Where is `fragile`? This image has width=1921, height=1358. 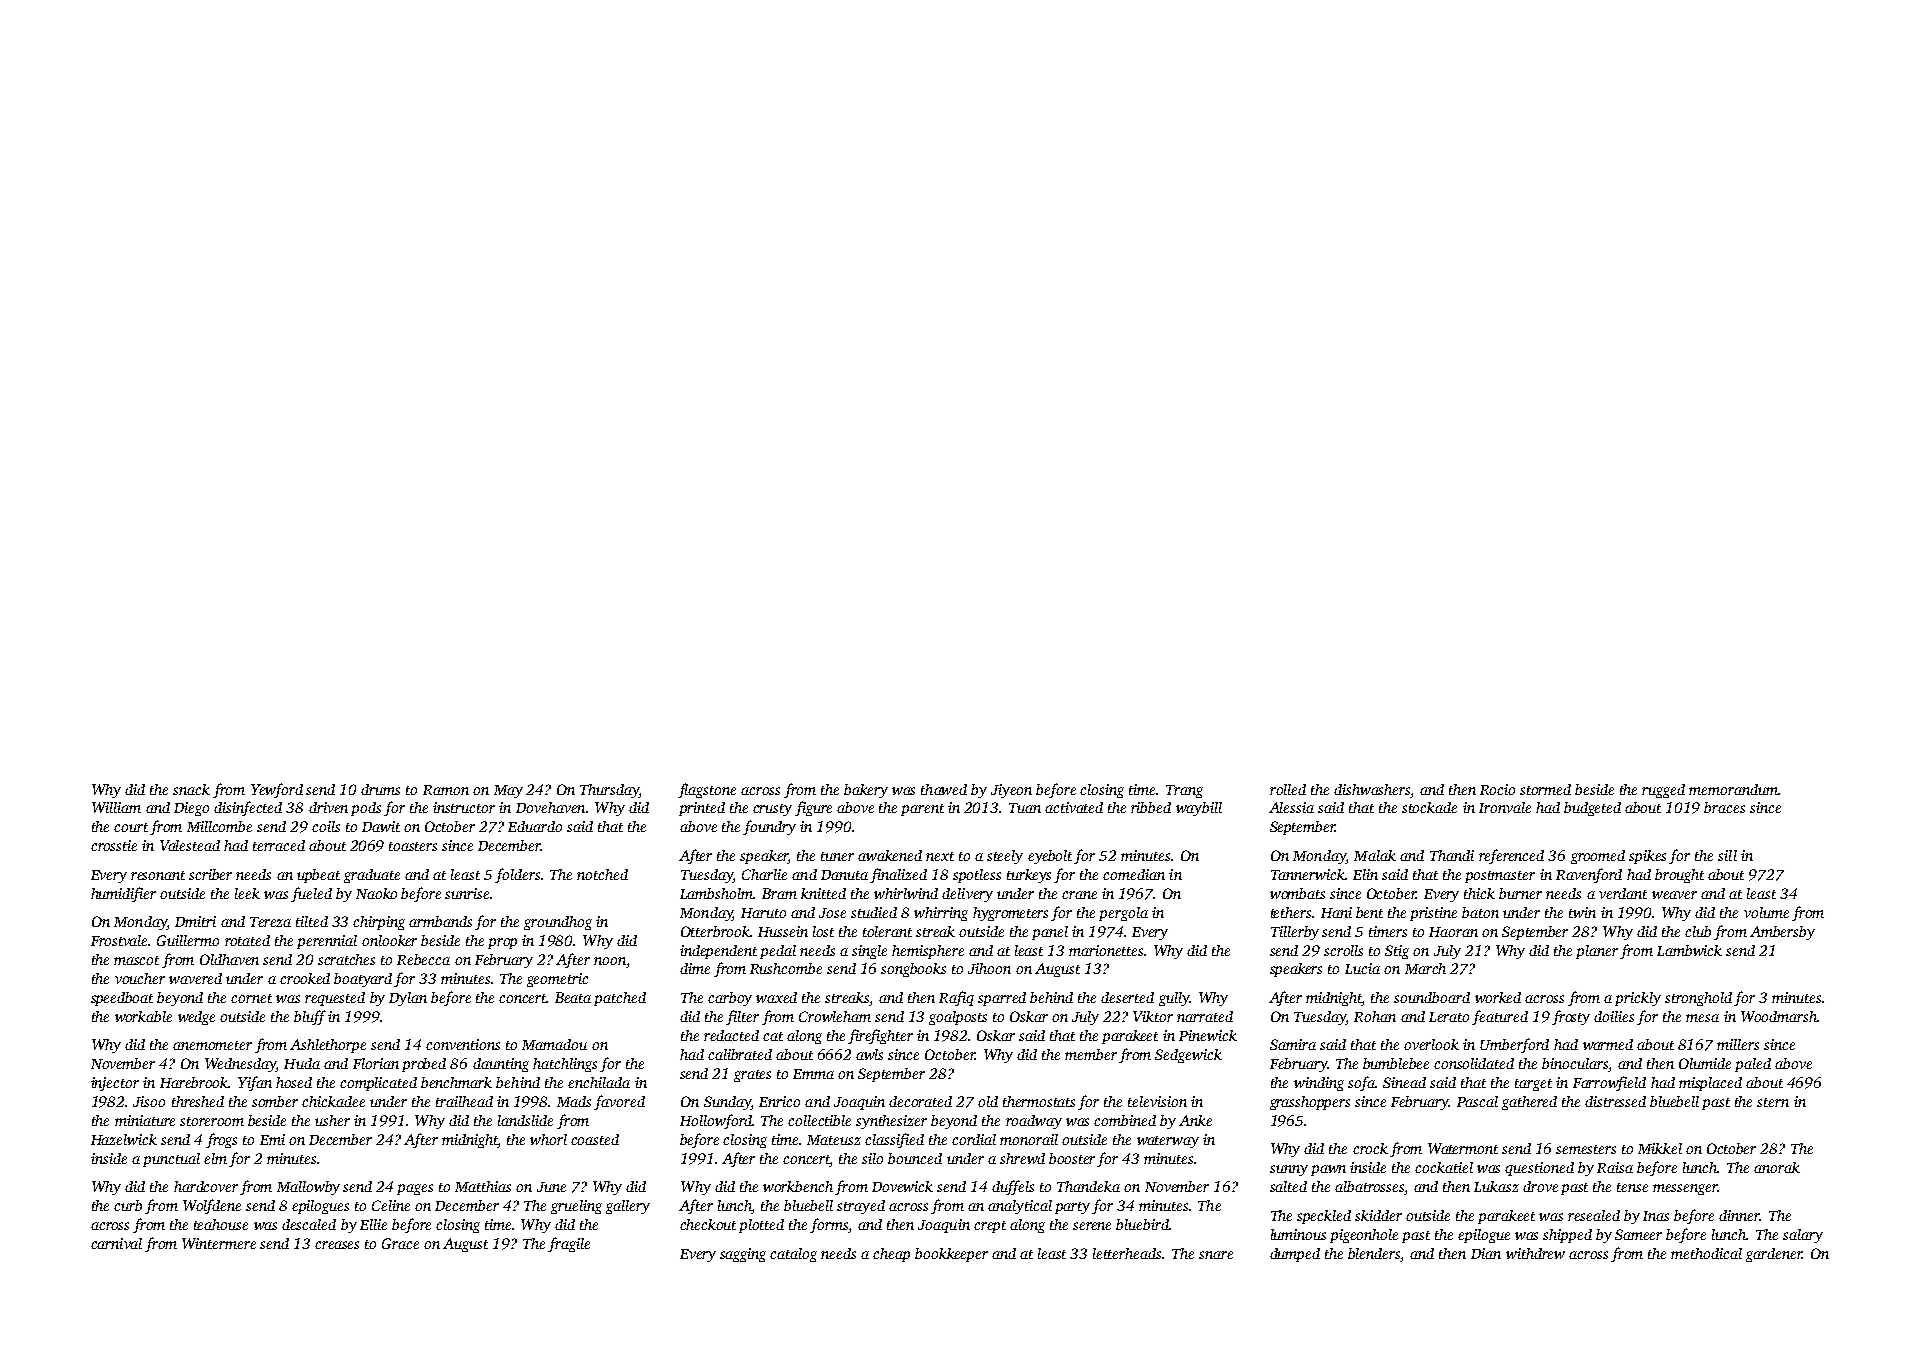
fragile is located at coordinates (569, 1244).
